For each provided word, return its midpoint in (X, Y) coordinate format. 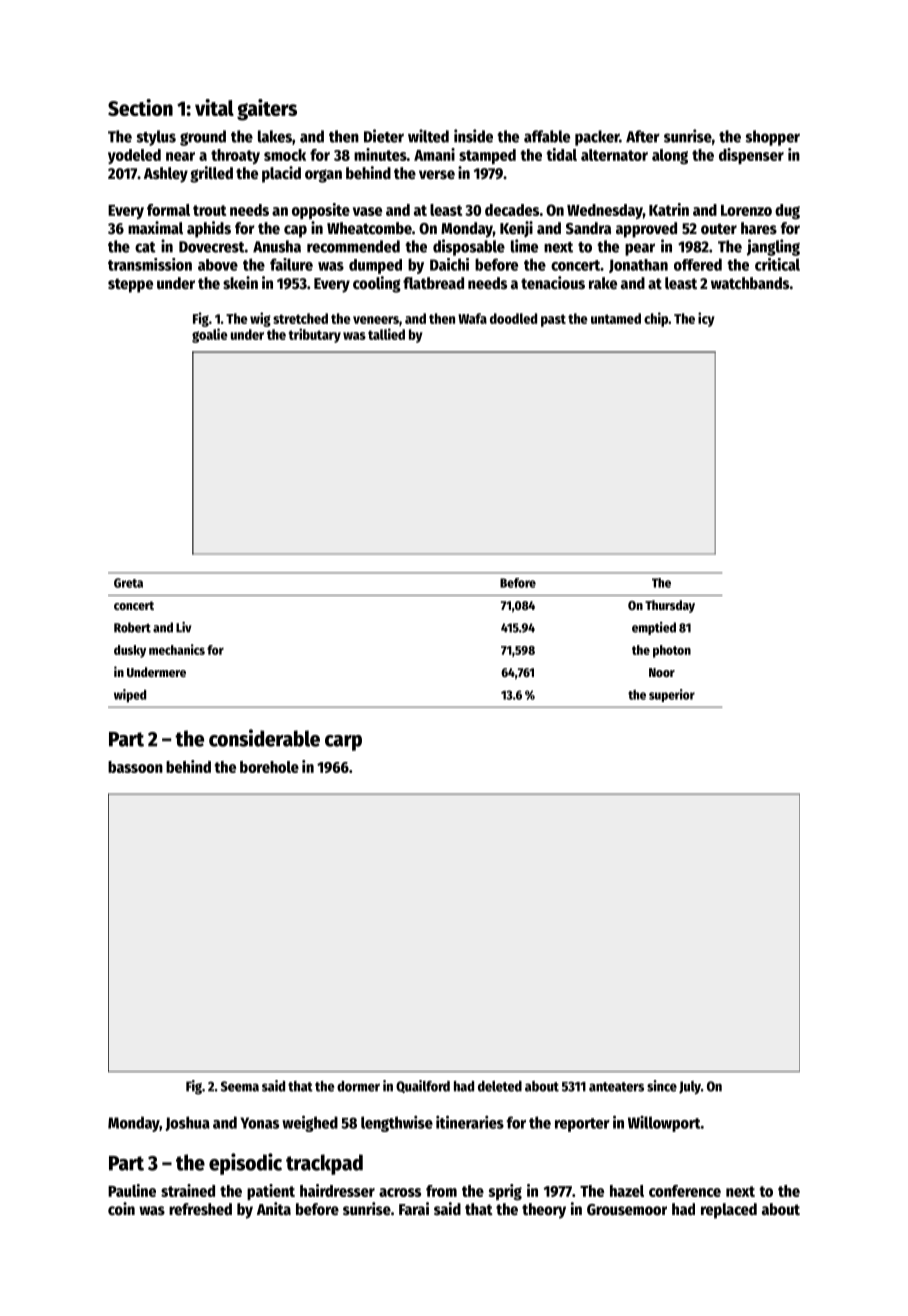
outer (719, 228)
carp (343, 743)
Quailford (423, 1086)
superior (672, 695)
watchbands (750, 283)
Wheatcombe (369, 228)
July (690, 1088)
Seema (240, 1086)
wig (260, 319)
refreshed (200, 1209)
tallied (386, 334)
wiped (130, 696)
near (180, 156)
